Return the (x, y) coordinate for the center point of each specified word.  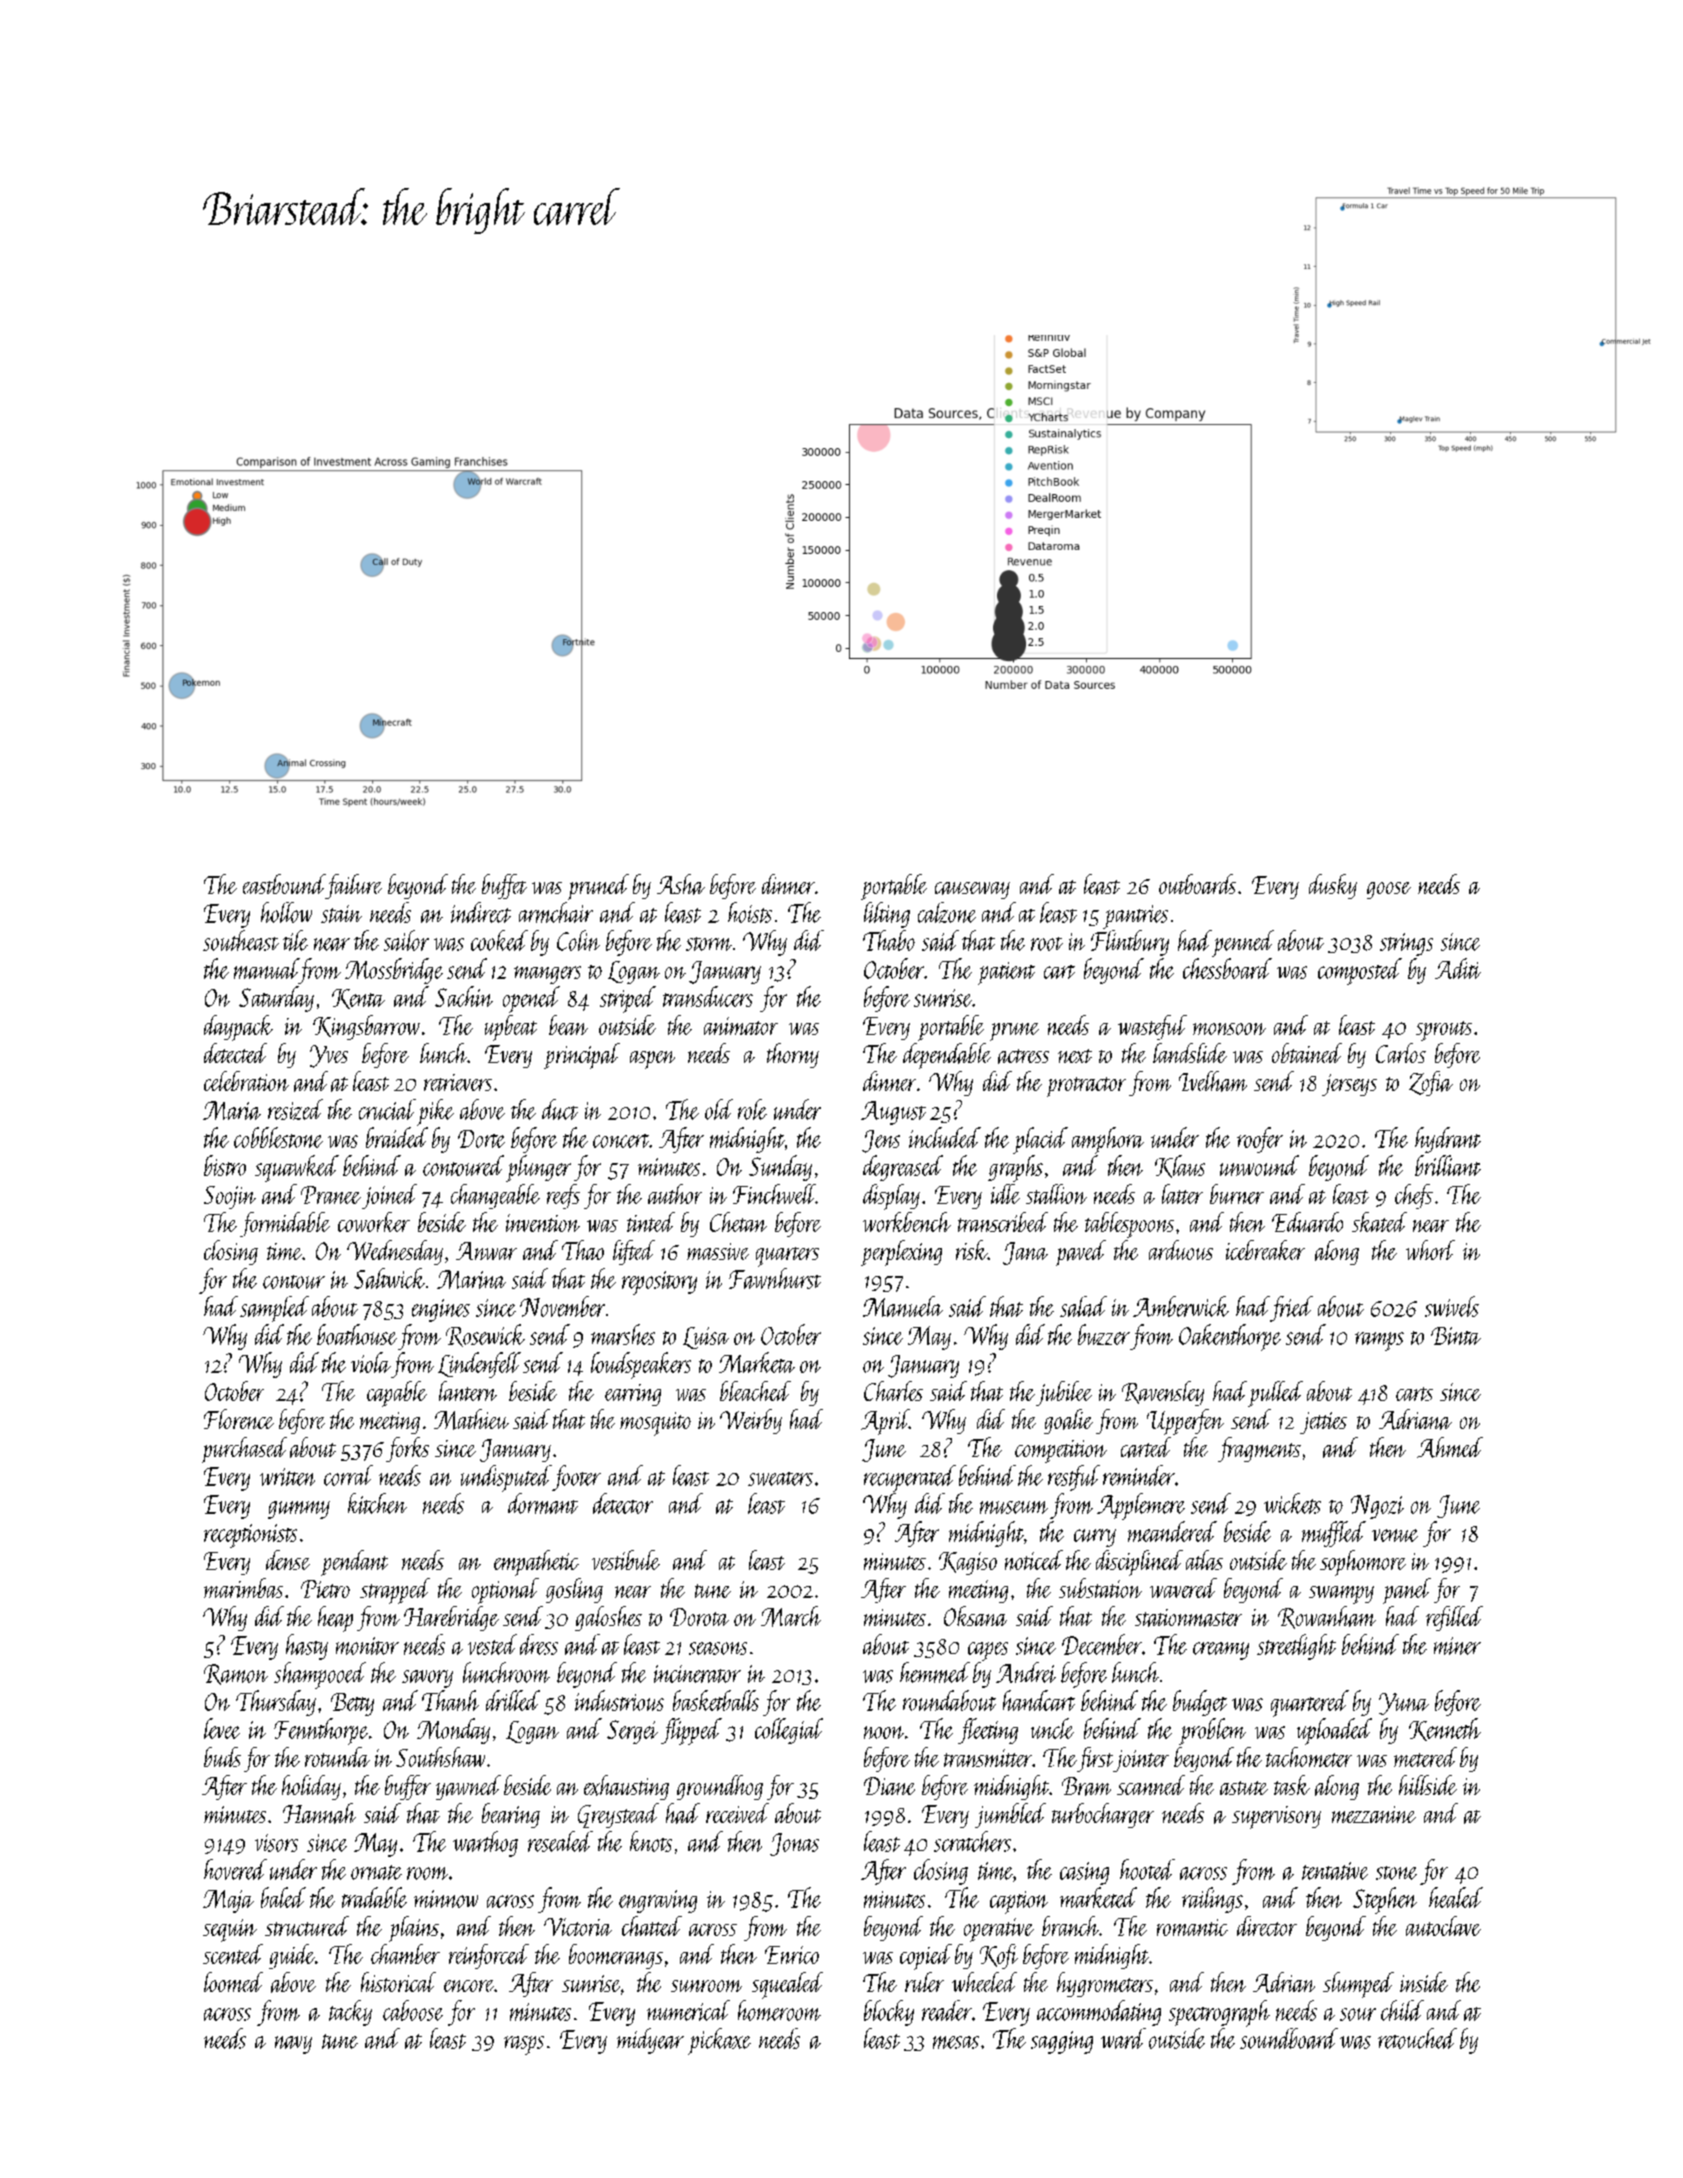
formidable (285, 1224)
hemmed (935, 1672)
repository (659, 1283)
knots (651, 1841)
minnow (446, 1899)
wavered (1183, 1588)
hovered (235, 1869)
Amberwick (1181, 1306)
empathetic (536, 1563)
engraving (658, 1901)
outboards (1197, 884)
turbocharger (1103, 1815)
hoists (750, 912)
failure (354, 886)
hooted (1147, 1869)
